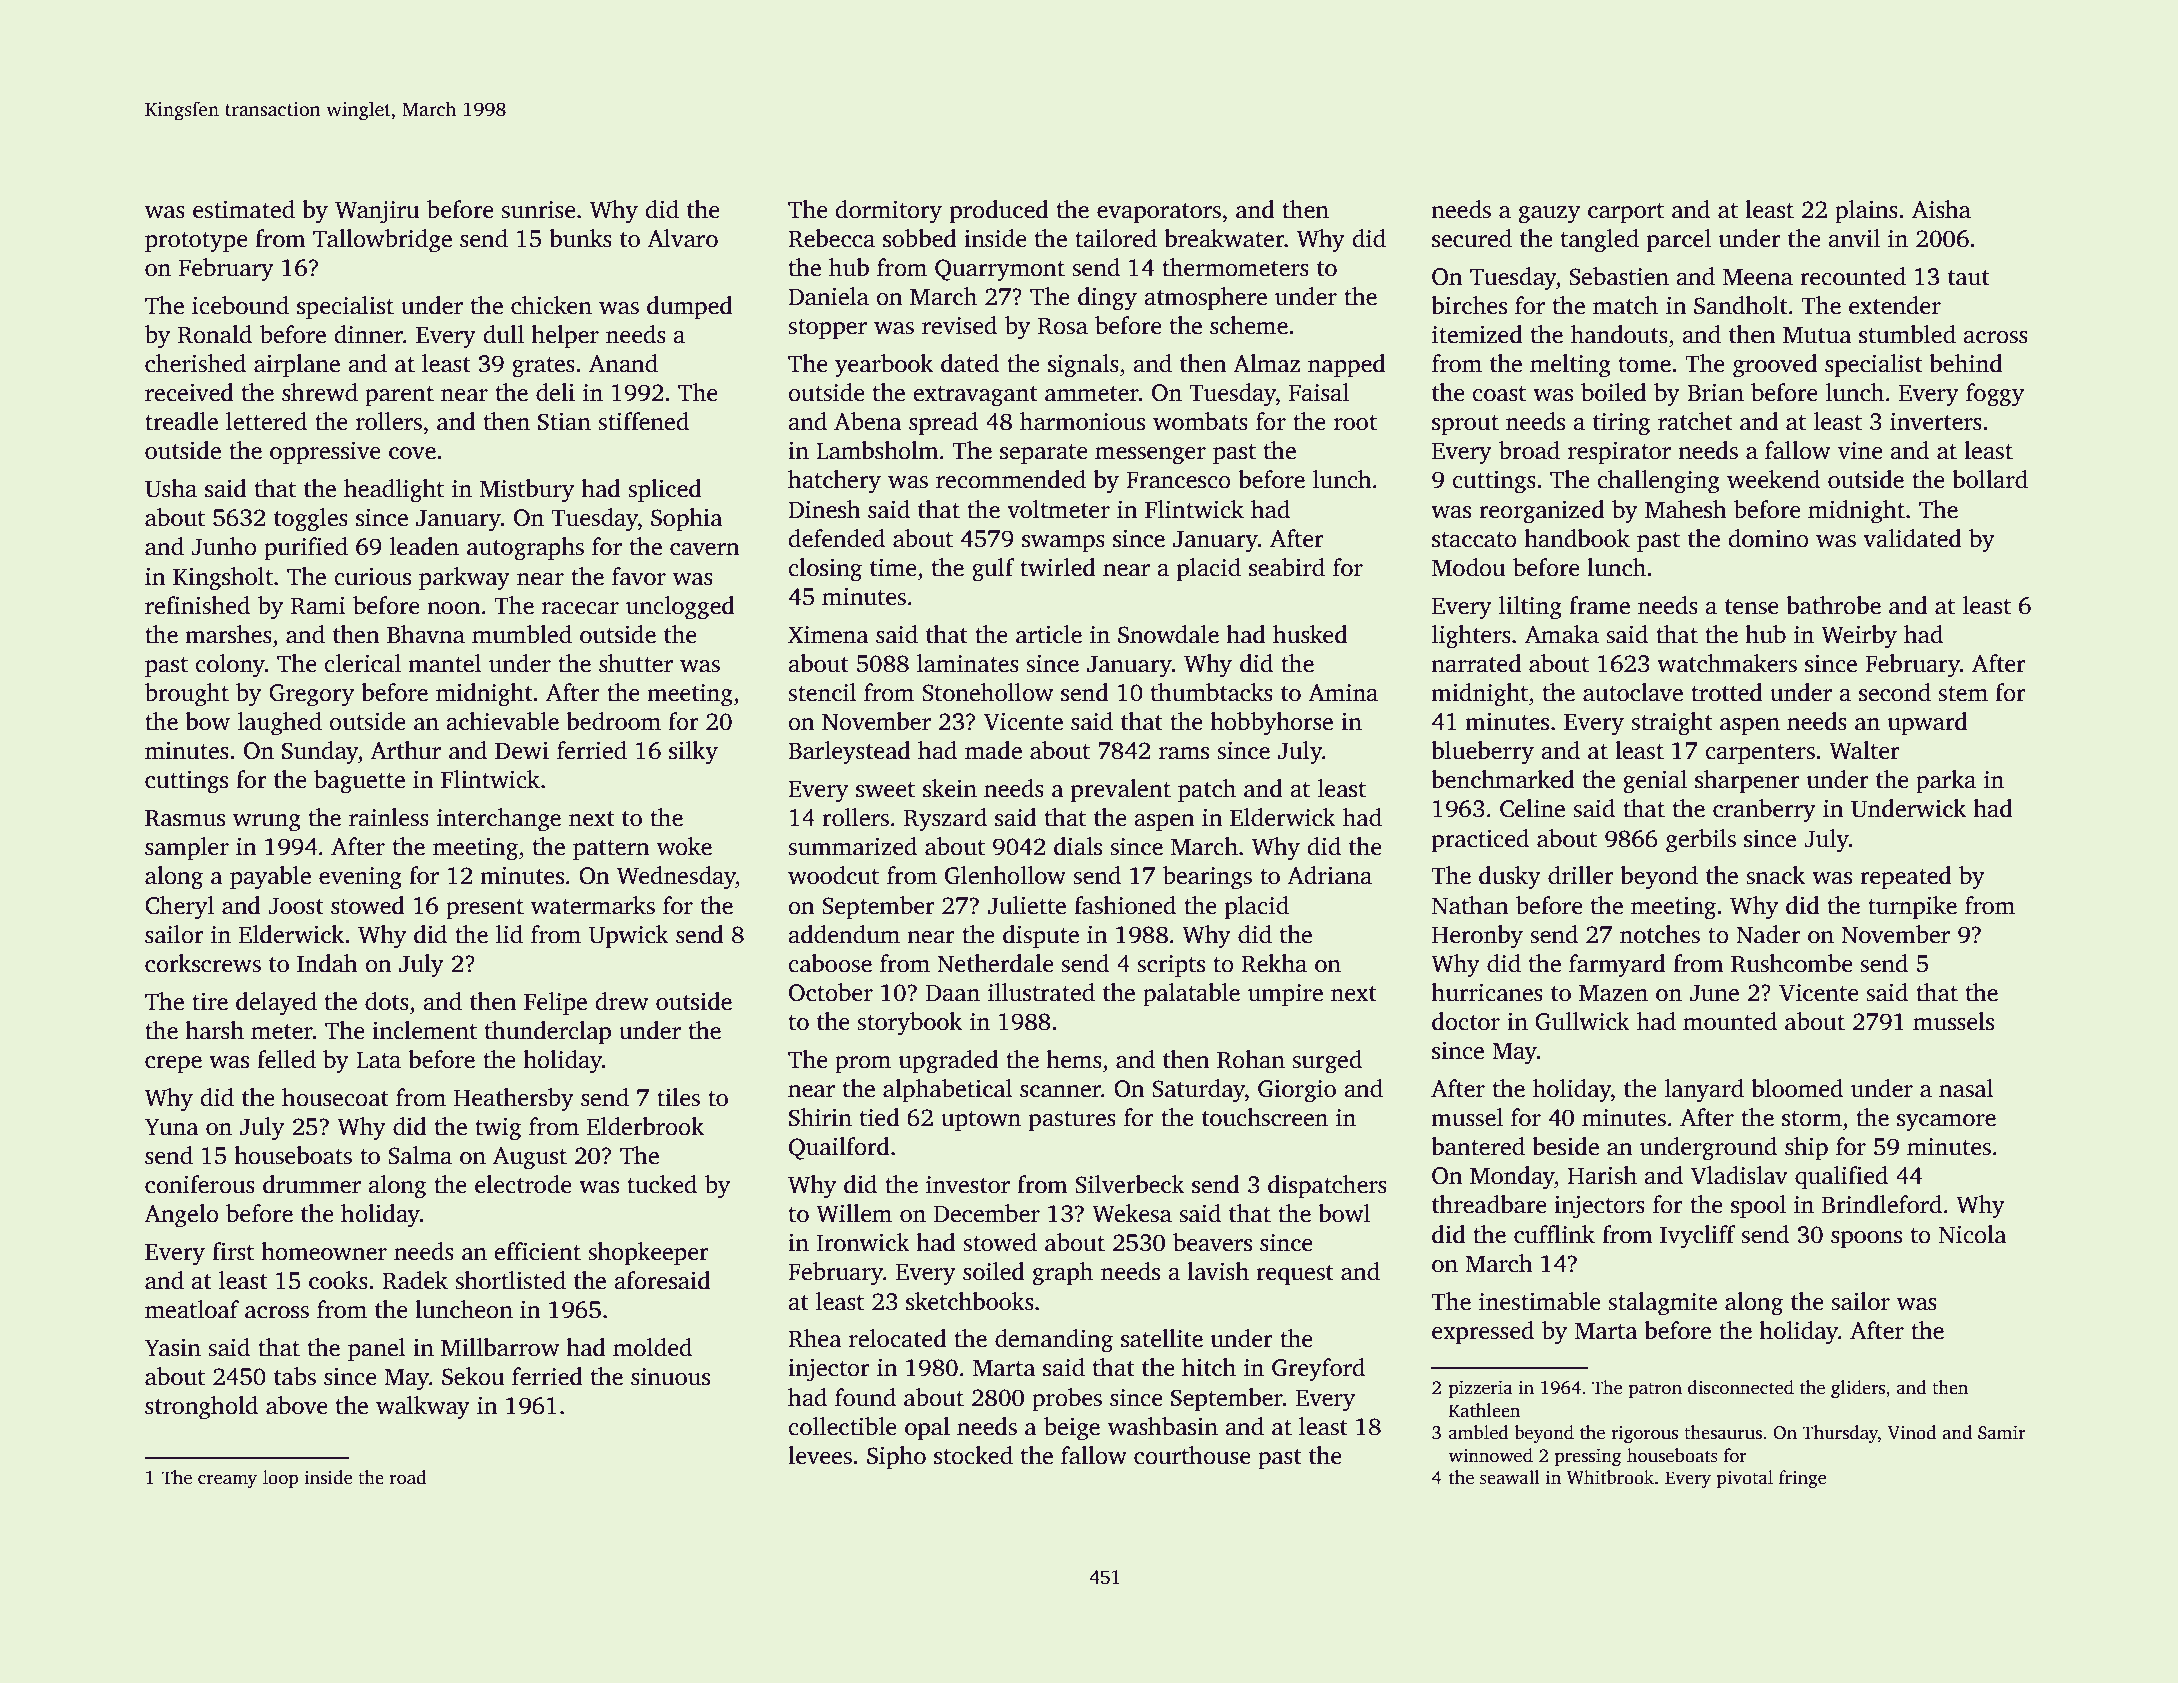 This screenshot has height=1683, width=2178. I want to click on felled, so click(286, 1059).
